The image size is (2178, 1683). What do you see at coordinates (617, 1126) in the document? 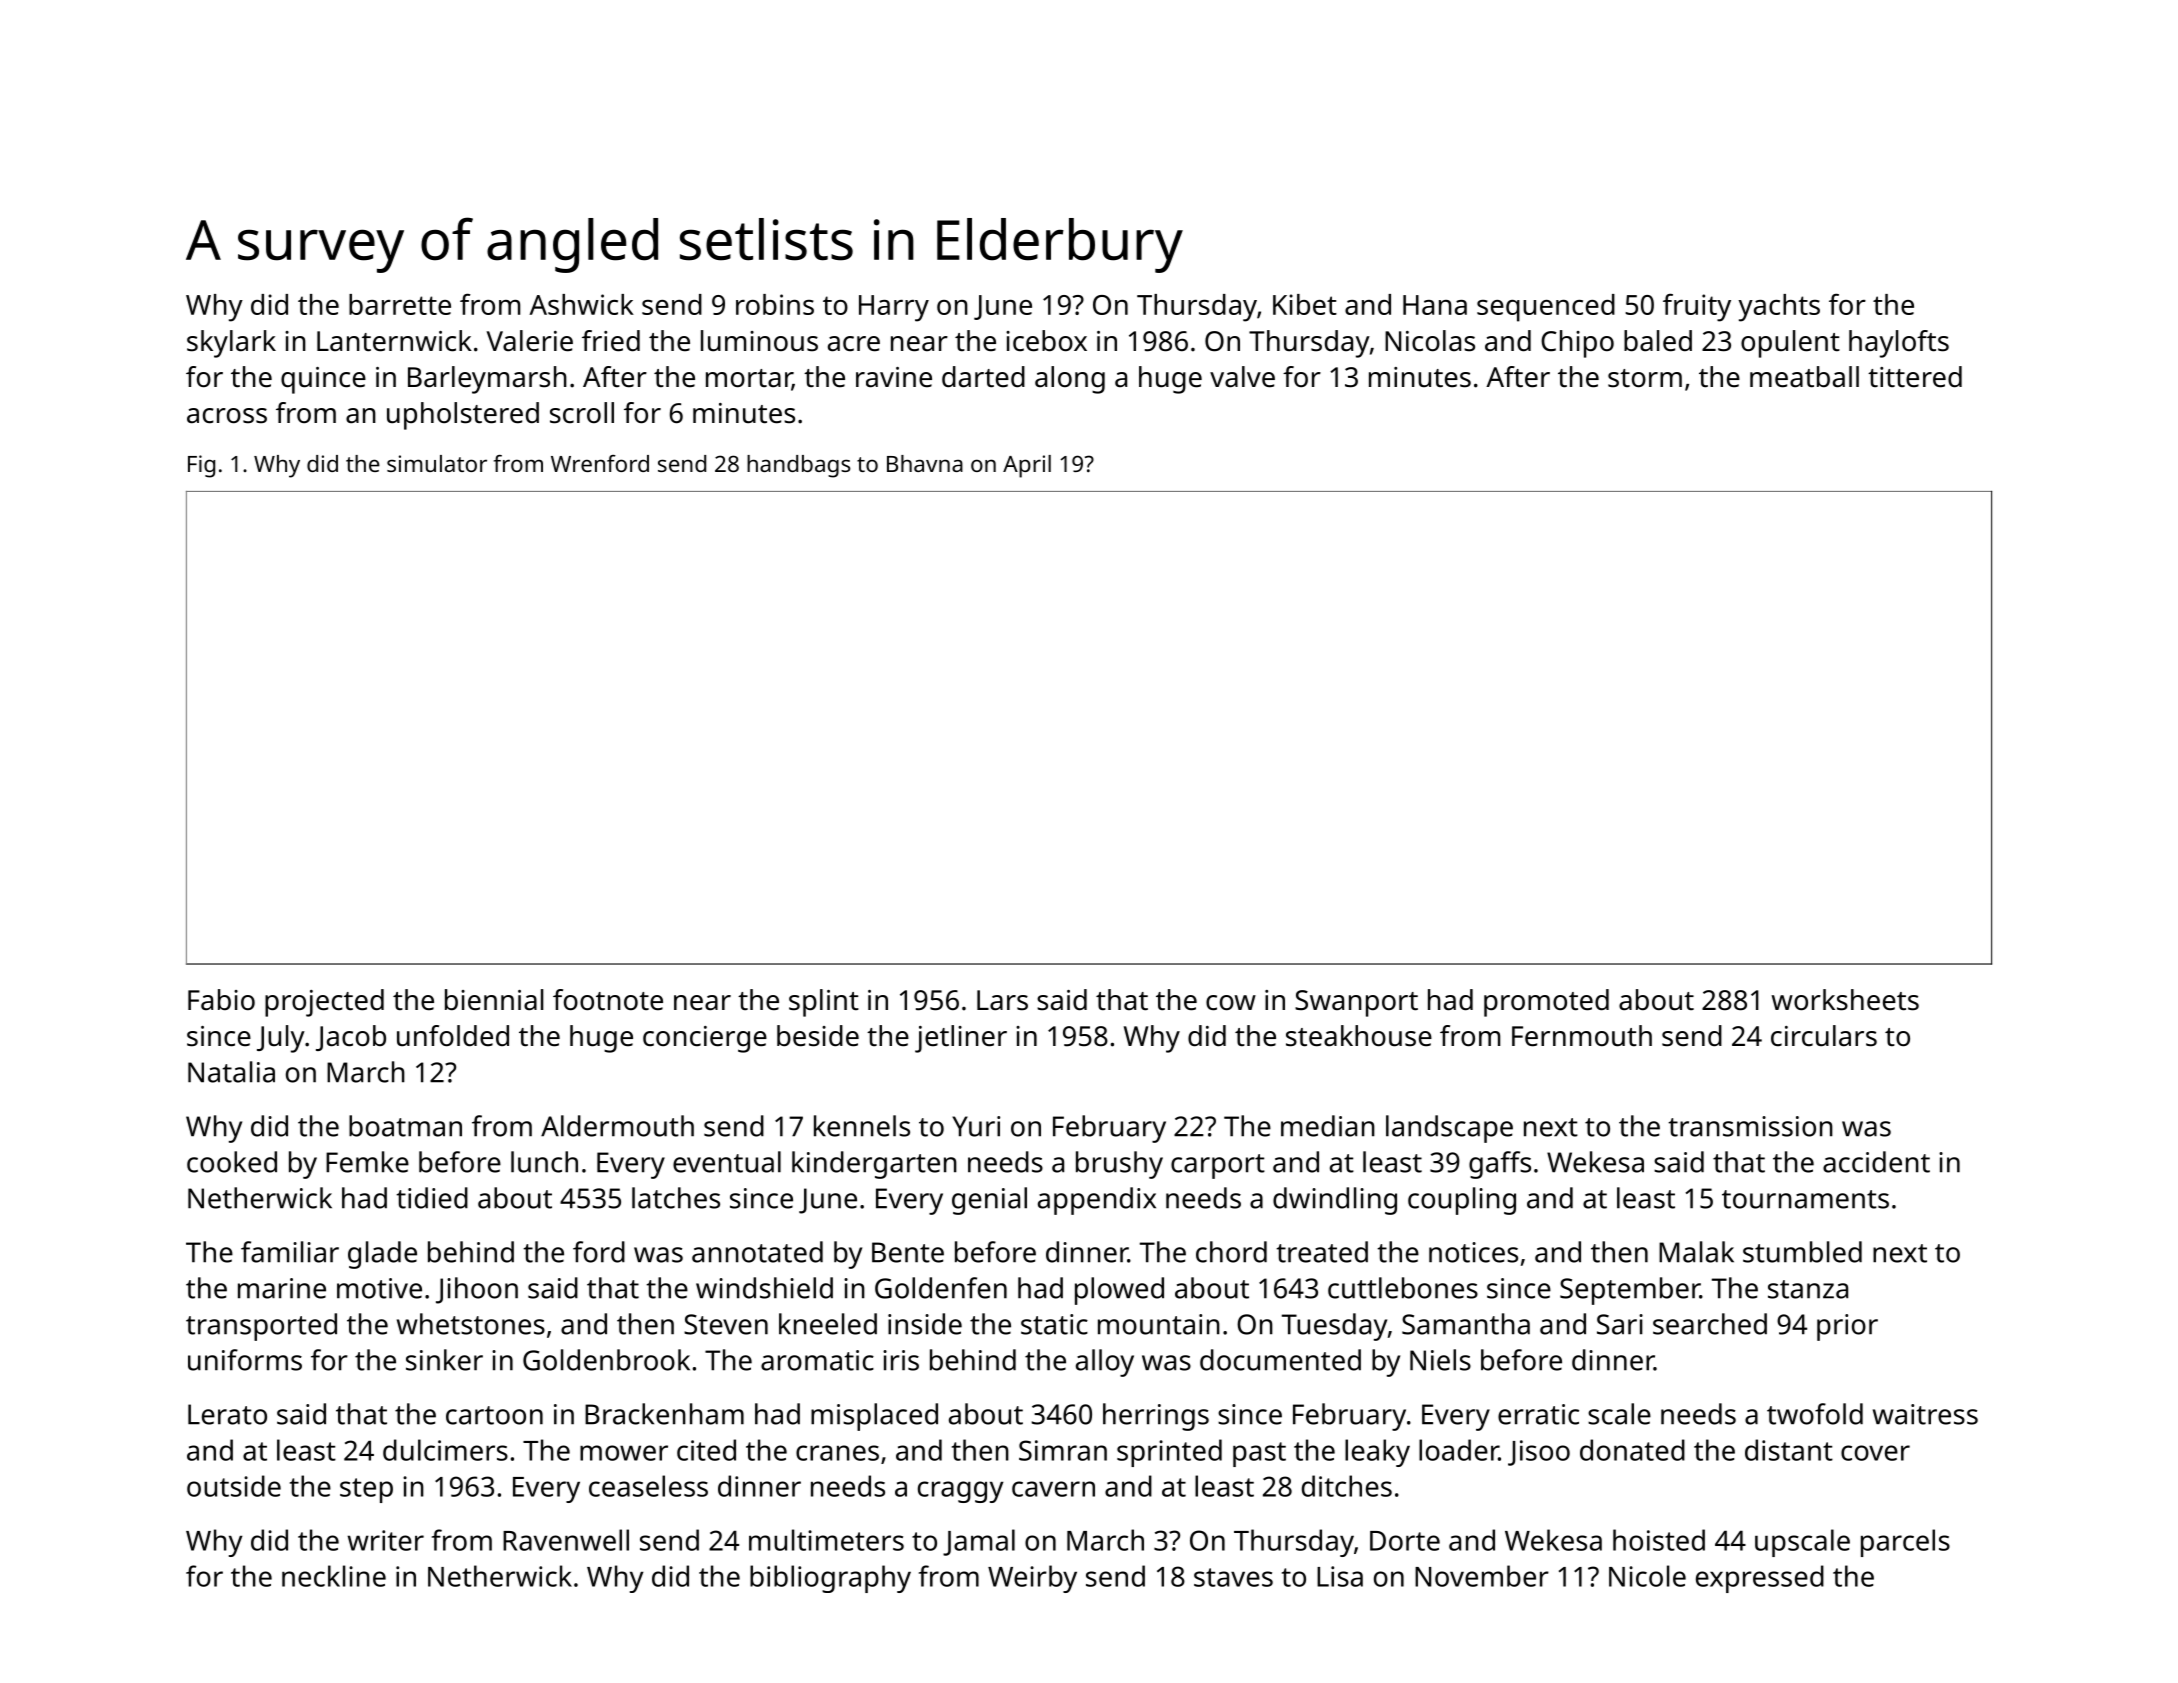
I see `Aldermouth` at bounding box center [617, 1126].
